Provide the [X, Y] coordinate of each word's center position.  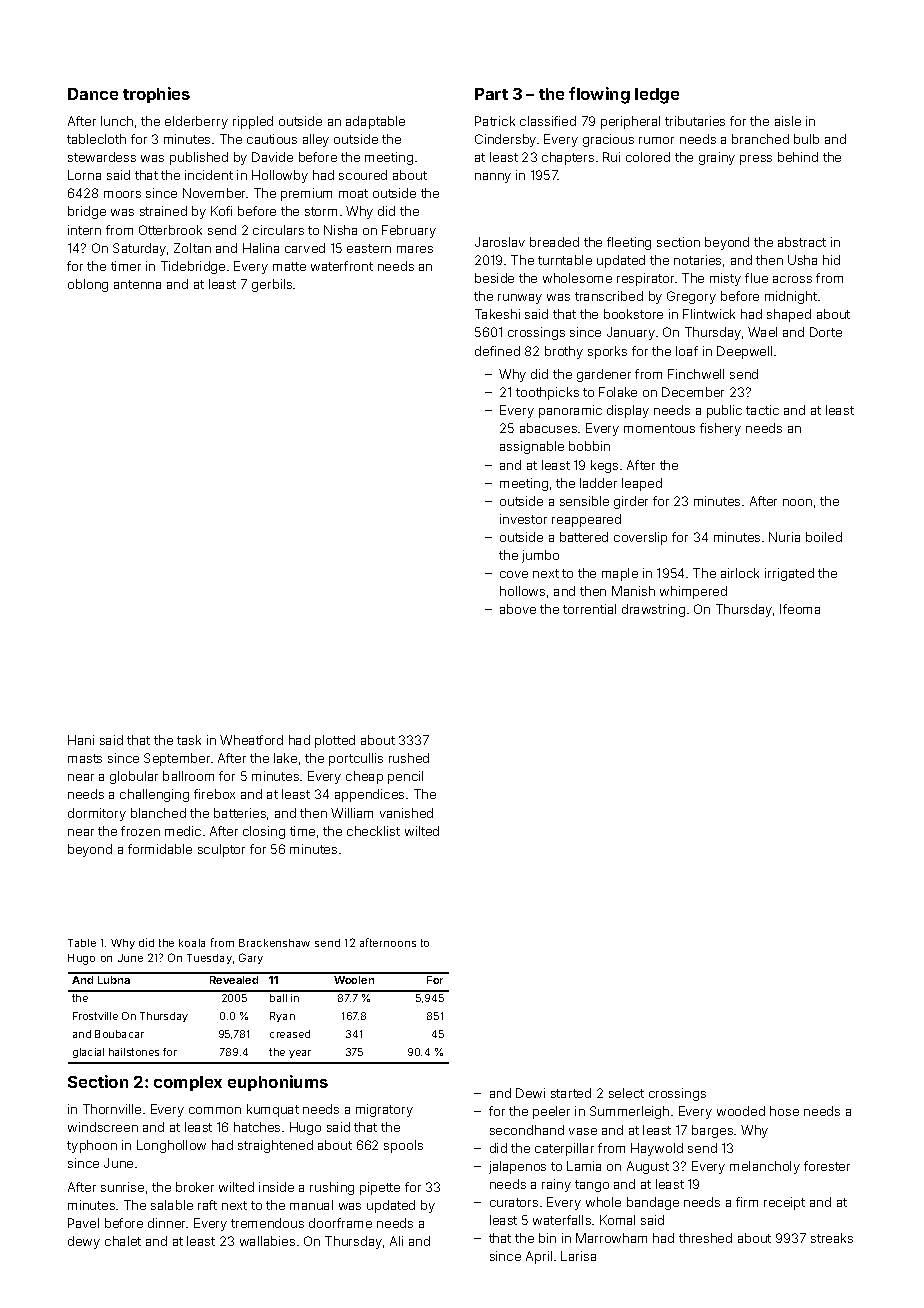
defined [497, 351]
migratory [384, 1110]
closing [264, 832]
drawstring [653, 610]
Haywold [657, 1149]
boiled [824, 537]
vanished [406, 813]
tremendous [267, 1223]
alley [316, 140]
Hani [81, 740]
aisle [788, 121]
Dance [93, 94]
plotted [335, 741]
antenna [137, 284]
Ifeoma [800, 609]
